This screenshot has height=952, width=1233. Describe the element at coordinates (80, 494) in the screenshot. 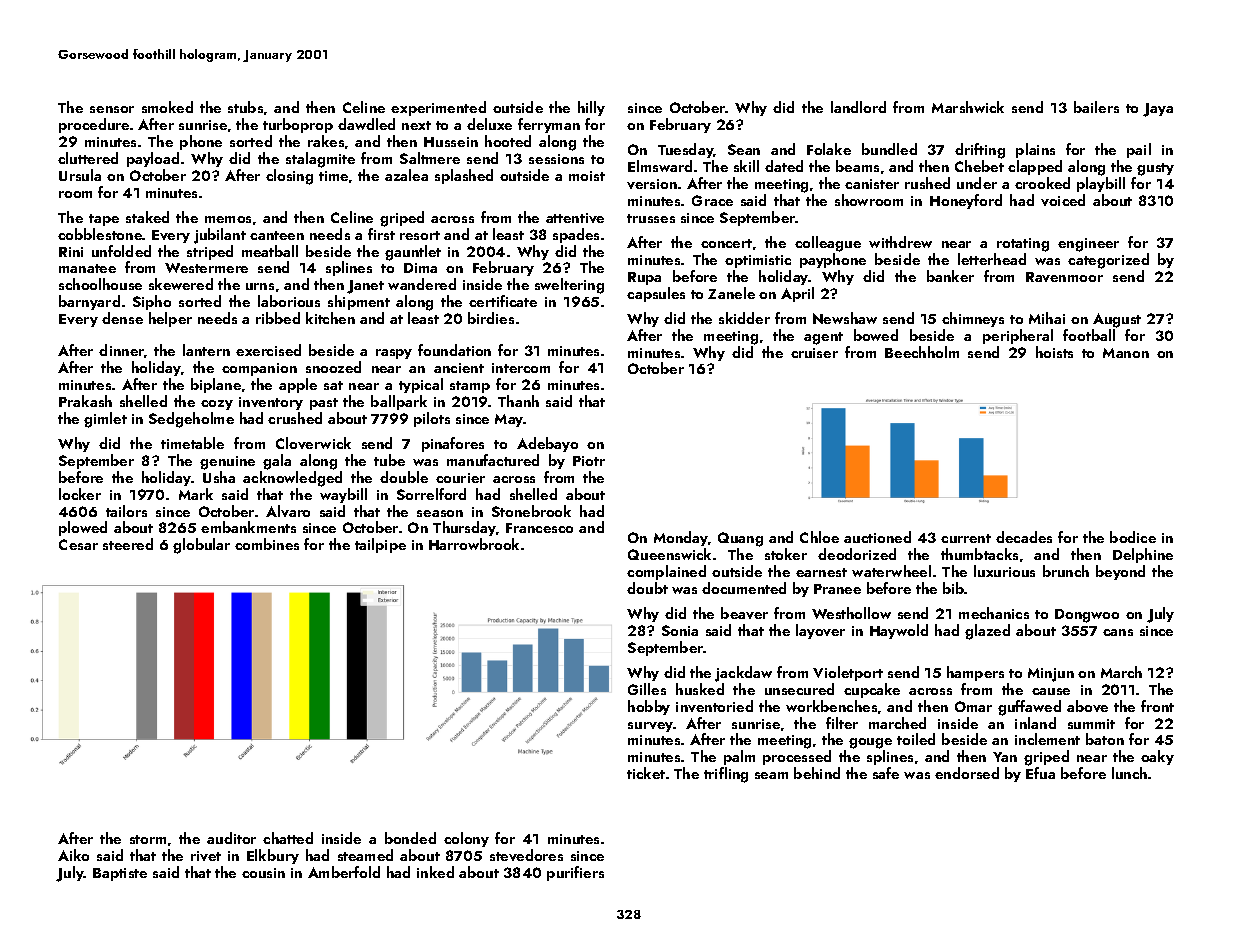

I see `locker` at that location.
